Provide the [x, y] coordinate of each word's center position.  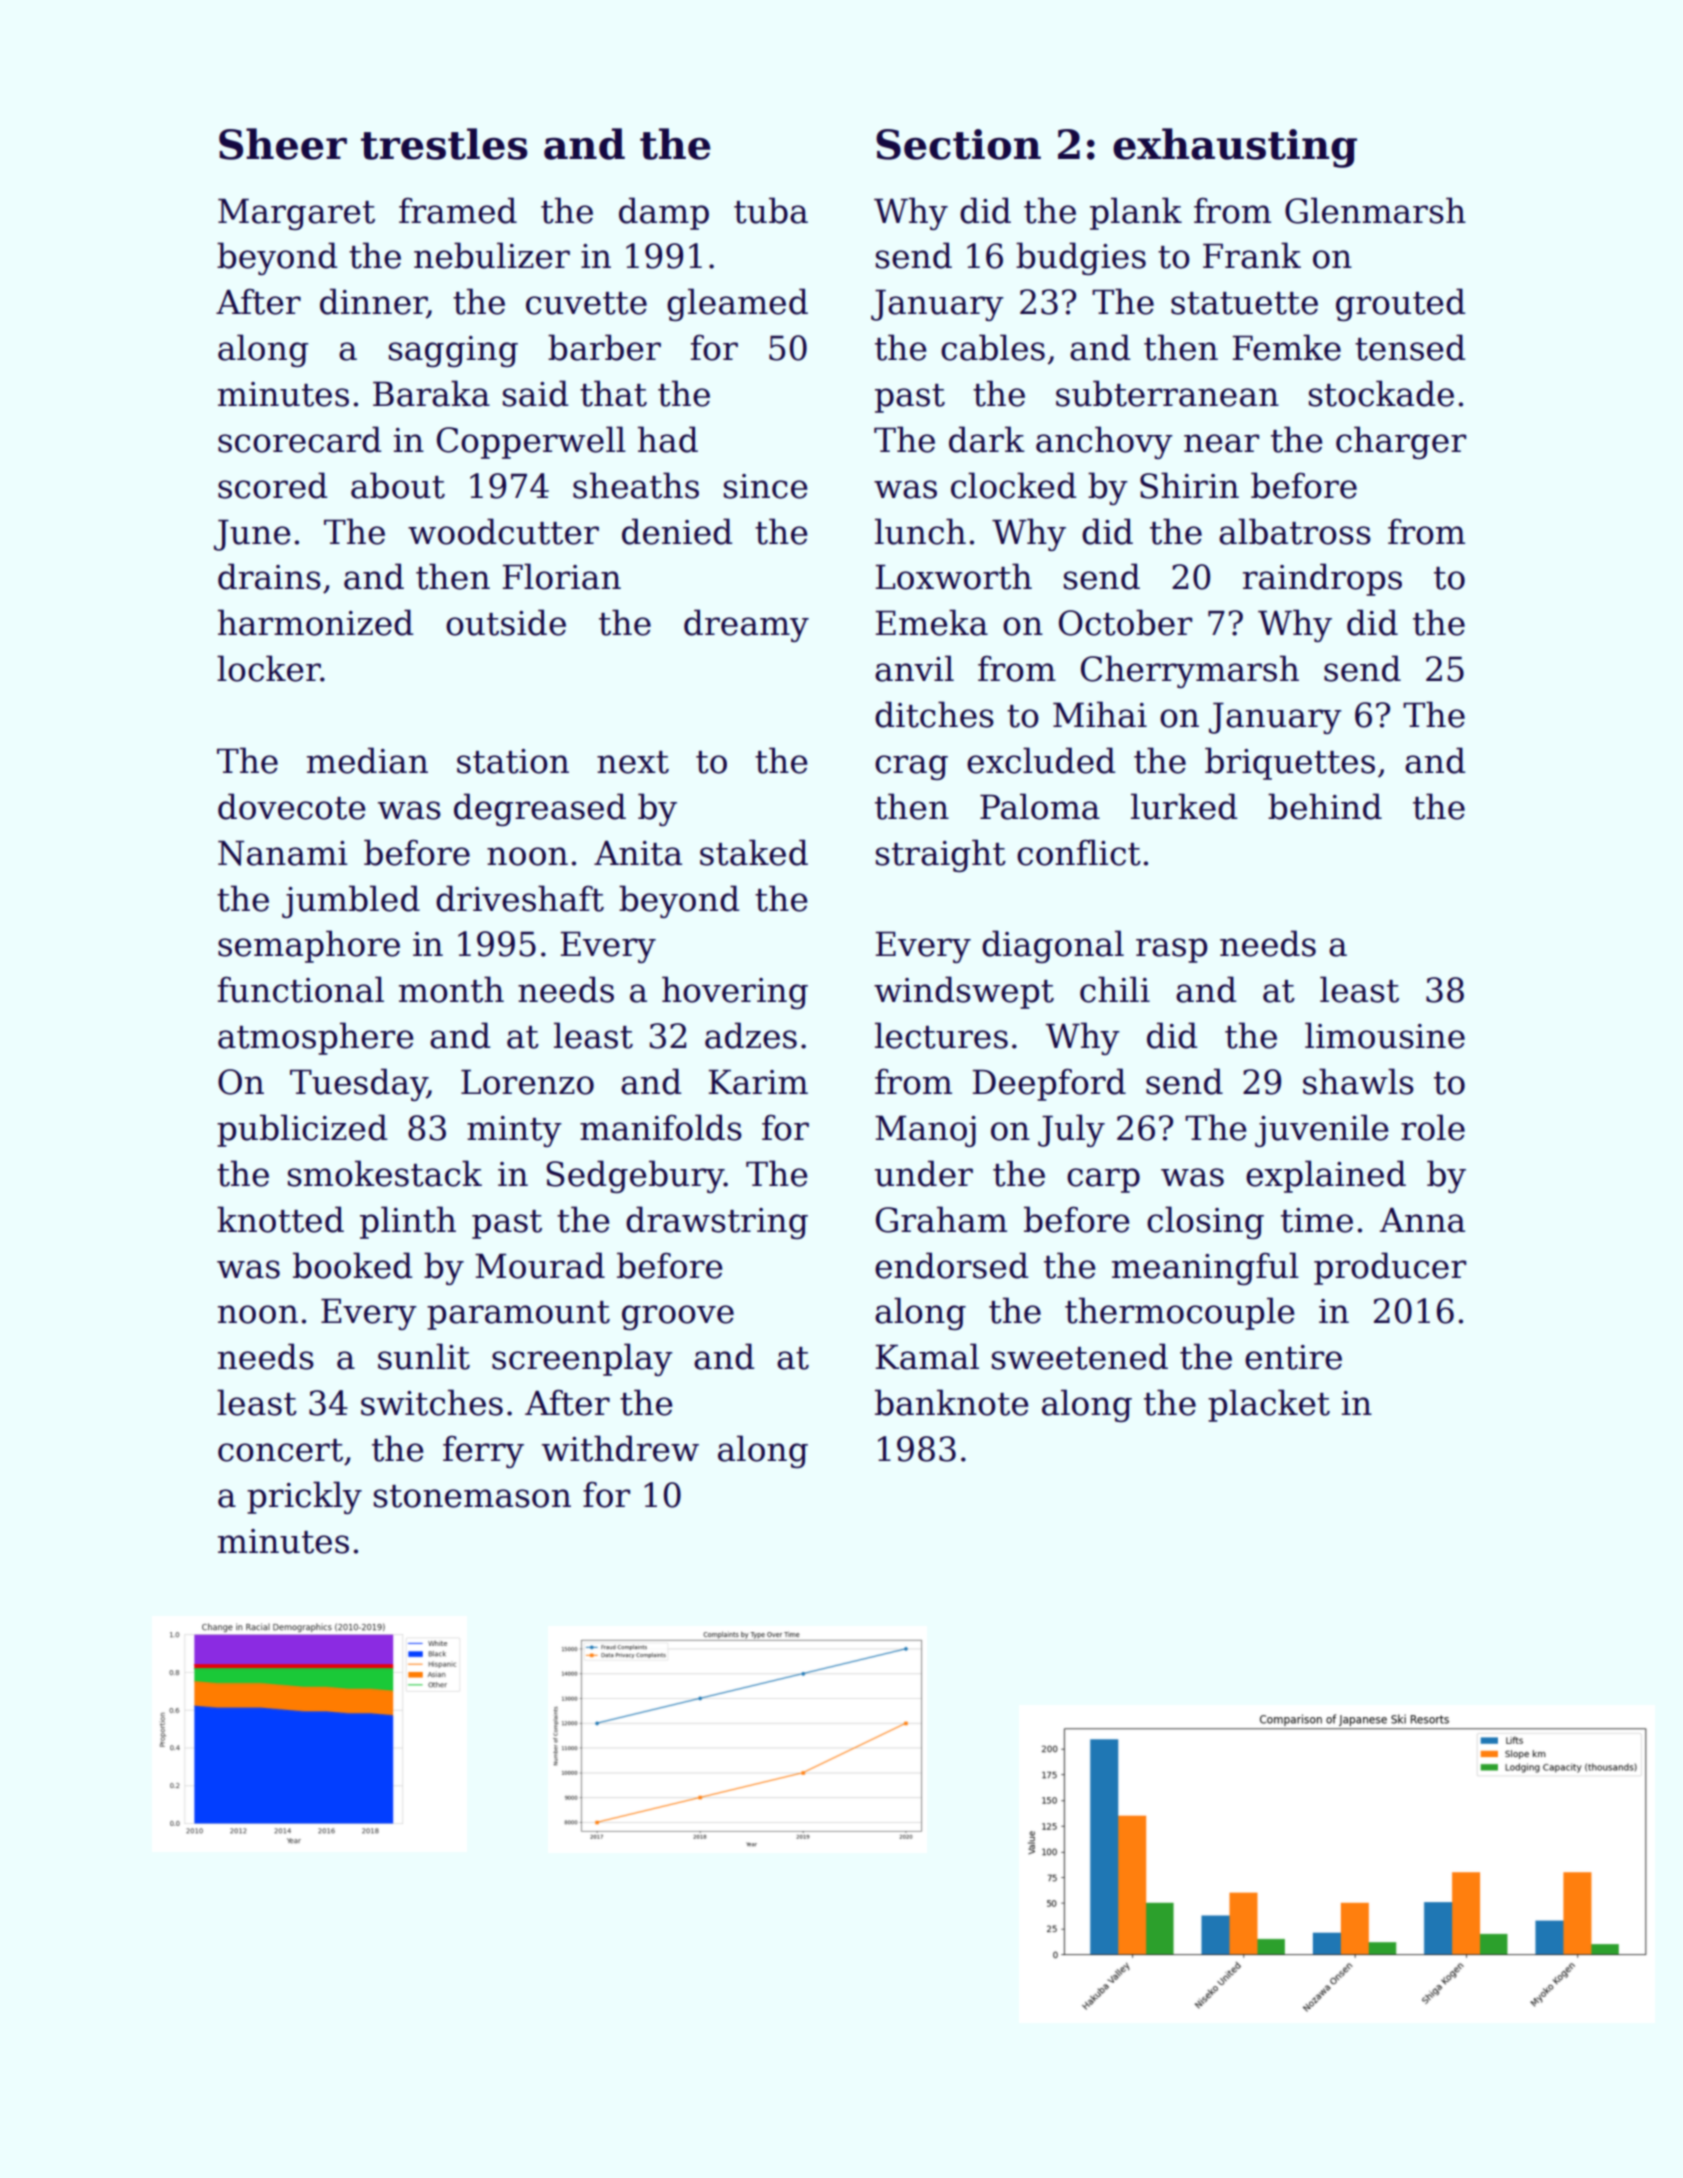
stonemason [472, 1496]
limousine [1385, 1035]
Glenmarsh [1375, 210]
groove [678, 1317]
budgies [1081, 258]
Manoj [925, 1131]
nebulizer [492, 255]
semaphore [309, 946]
